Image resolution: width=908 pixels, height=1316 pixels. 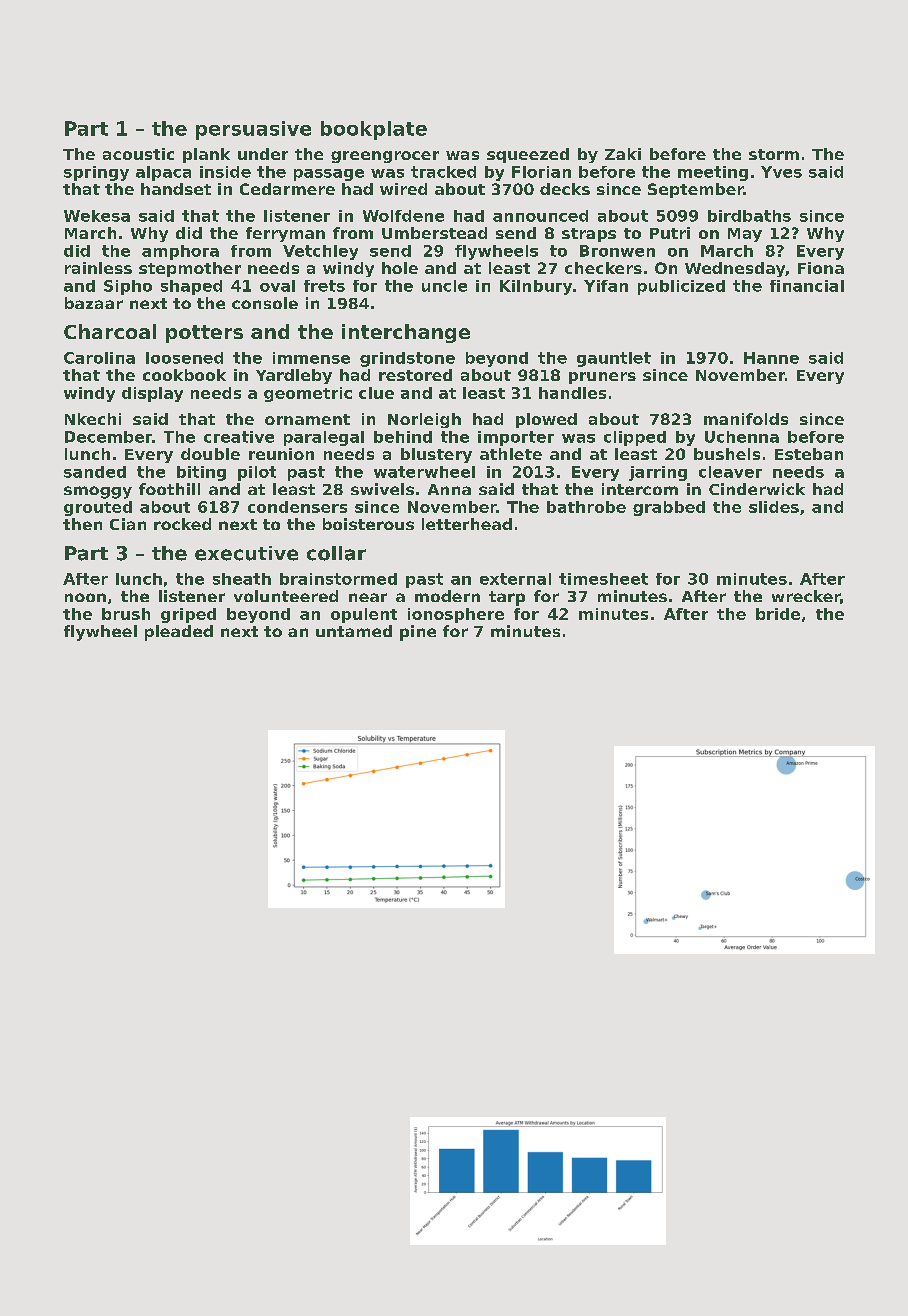 What do you see at coordinates (572, 393) in the image?
I see `handles` at bounding box center [572, 393].
